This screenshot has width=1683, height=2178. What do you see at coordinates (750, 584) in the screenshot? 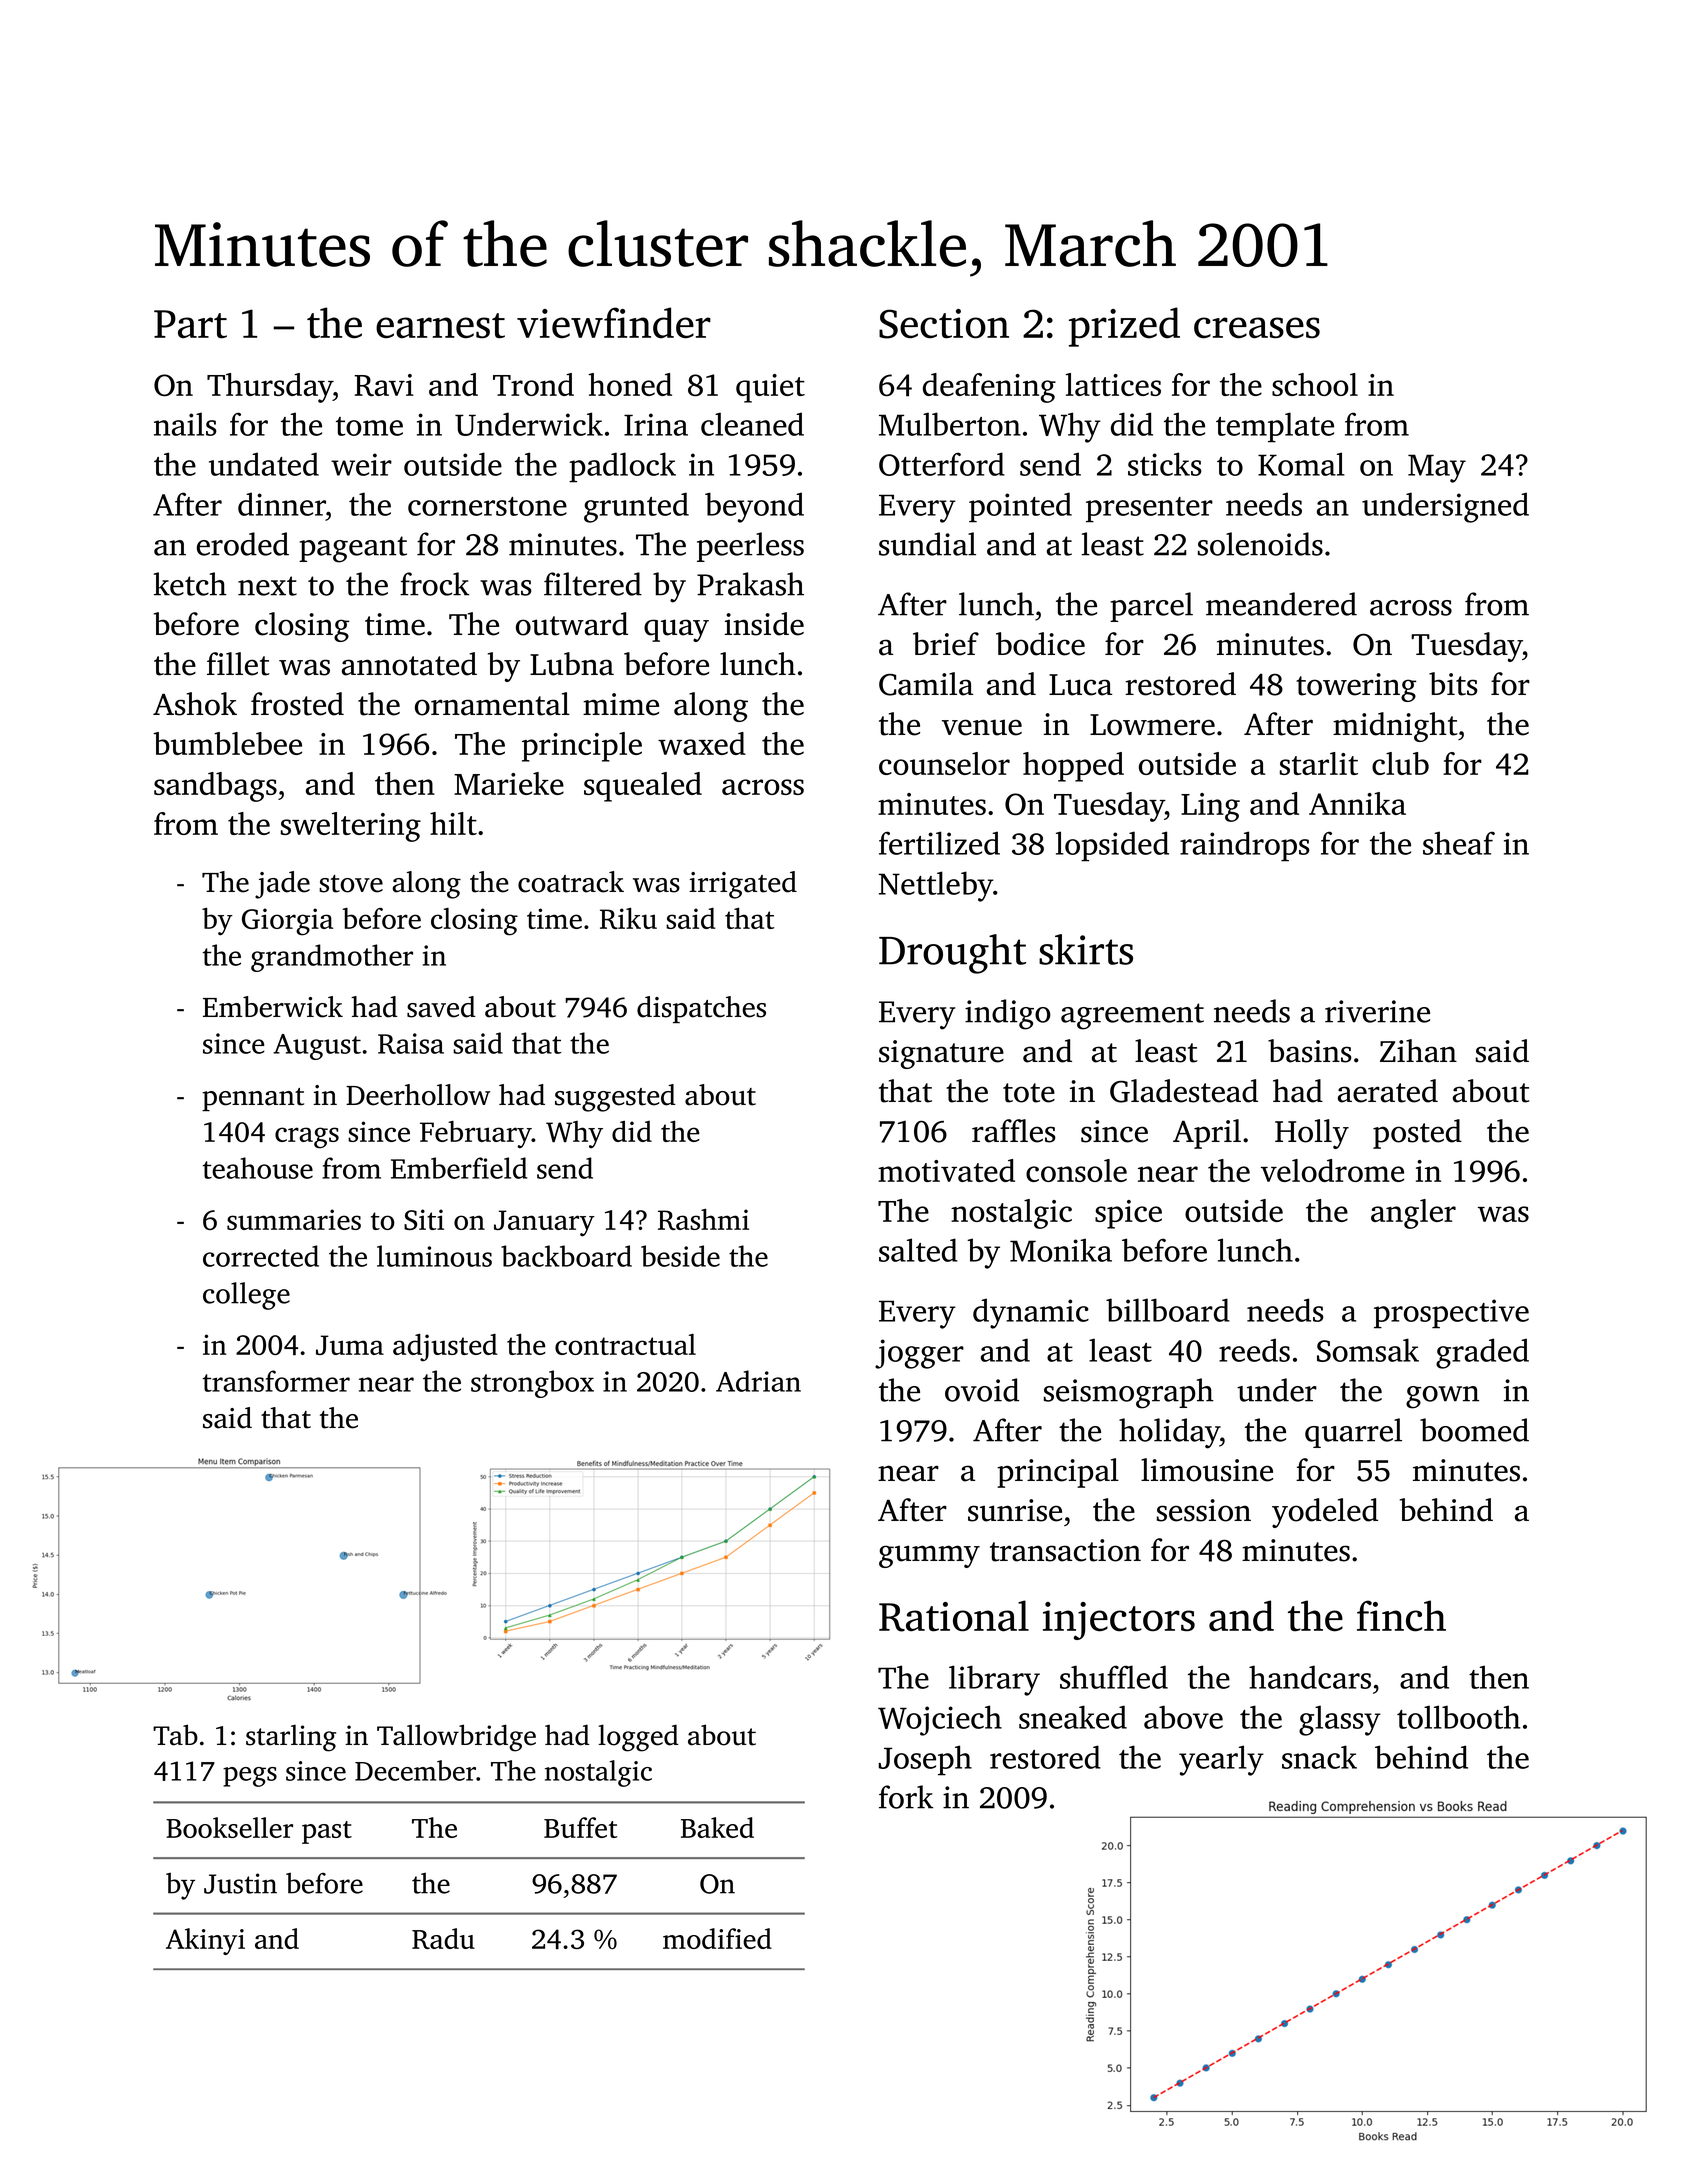
I see `Prakash` at bounding box center [750, 584].
